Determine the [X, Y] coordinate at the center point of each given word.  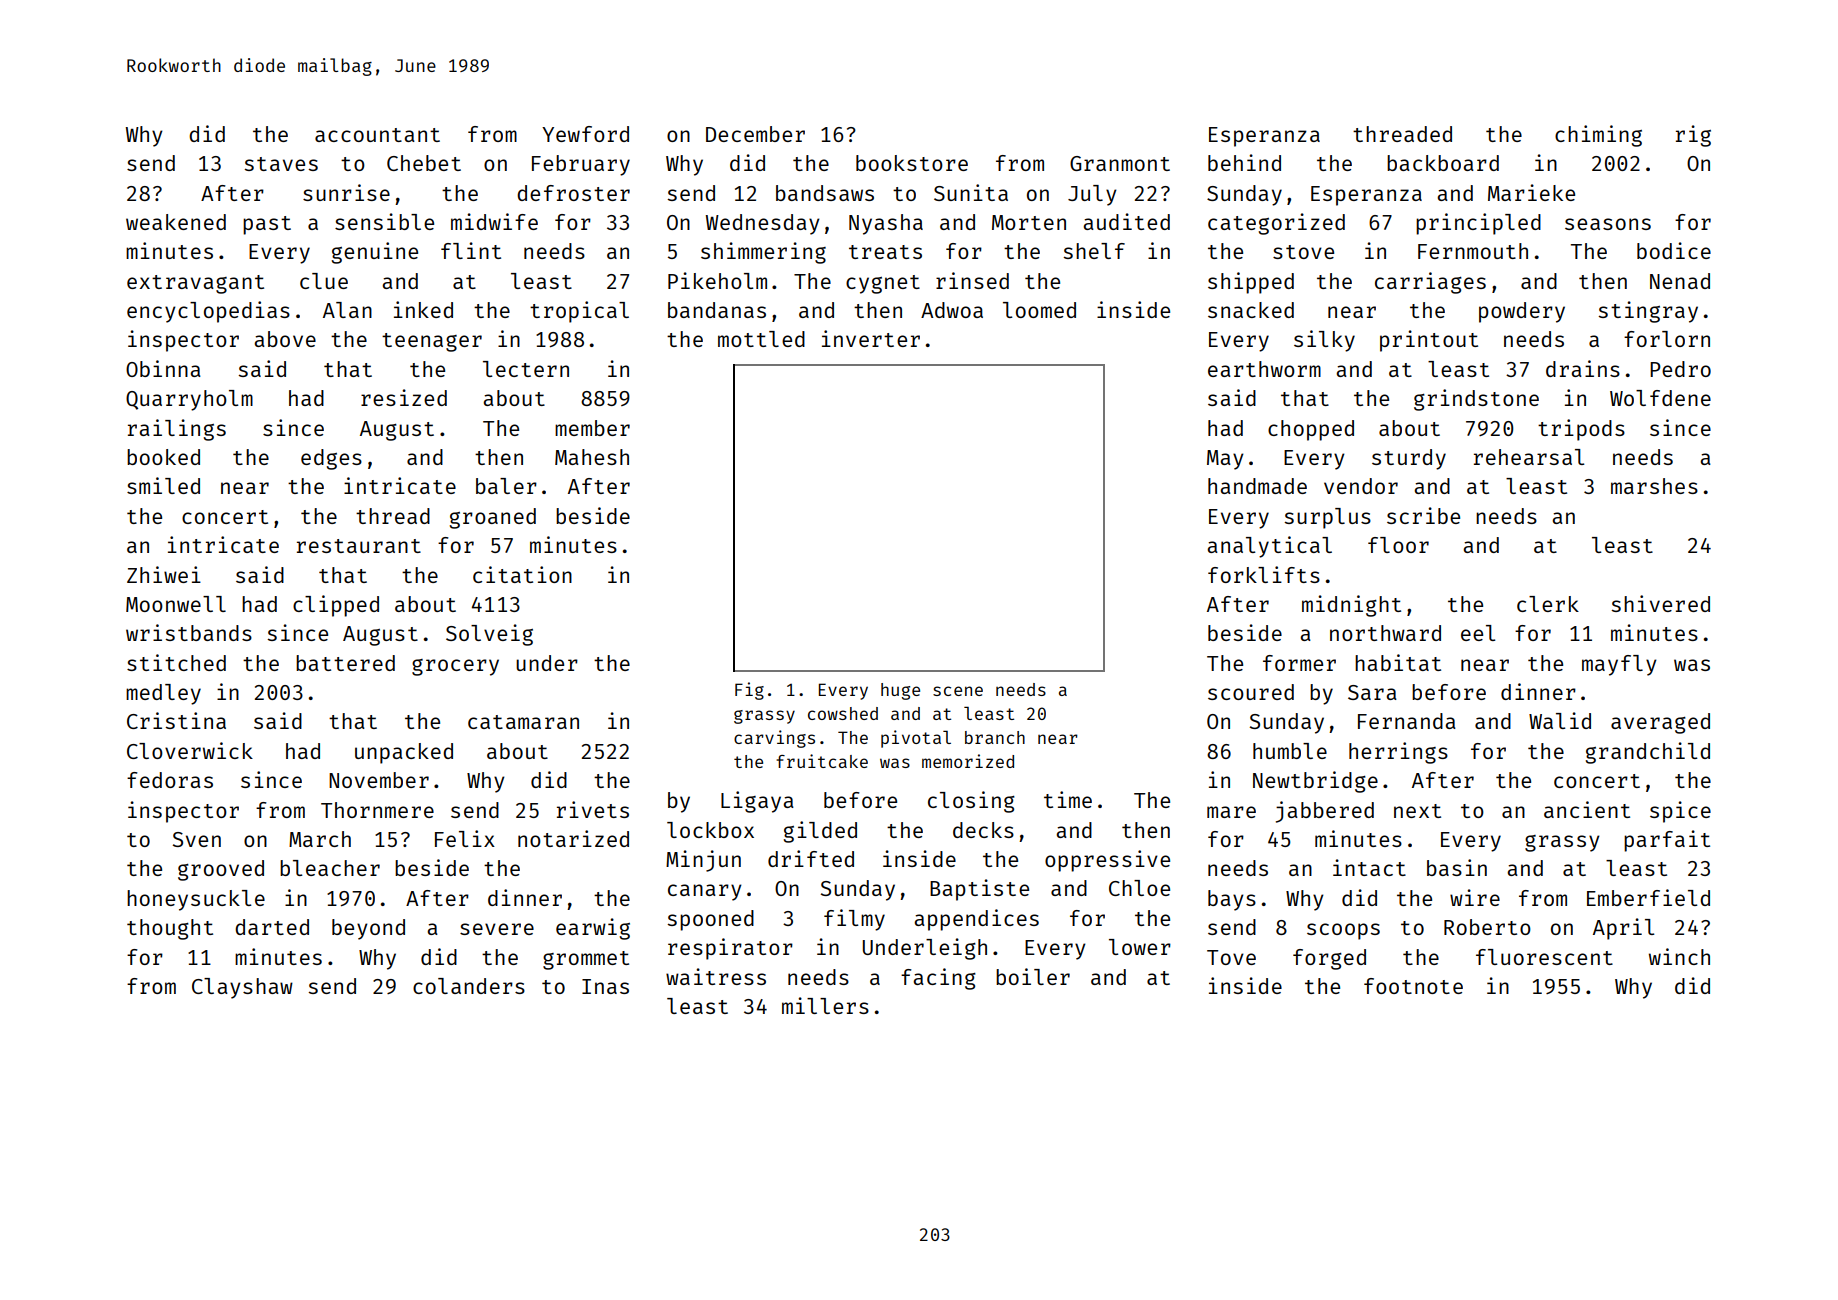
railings [177, 430]
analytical [1269, 547]
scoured [1251, 692]
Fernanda [1407, 721]
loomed [1039, 310]
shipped [1251, 283]
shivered [1660, 603]
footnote [1413, 986]
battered [345, 663]
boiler [1033, 976]
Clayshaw [242, 988]
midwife [494, 221]
